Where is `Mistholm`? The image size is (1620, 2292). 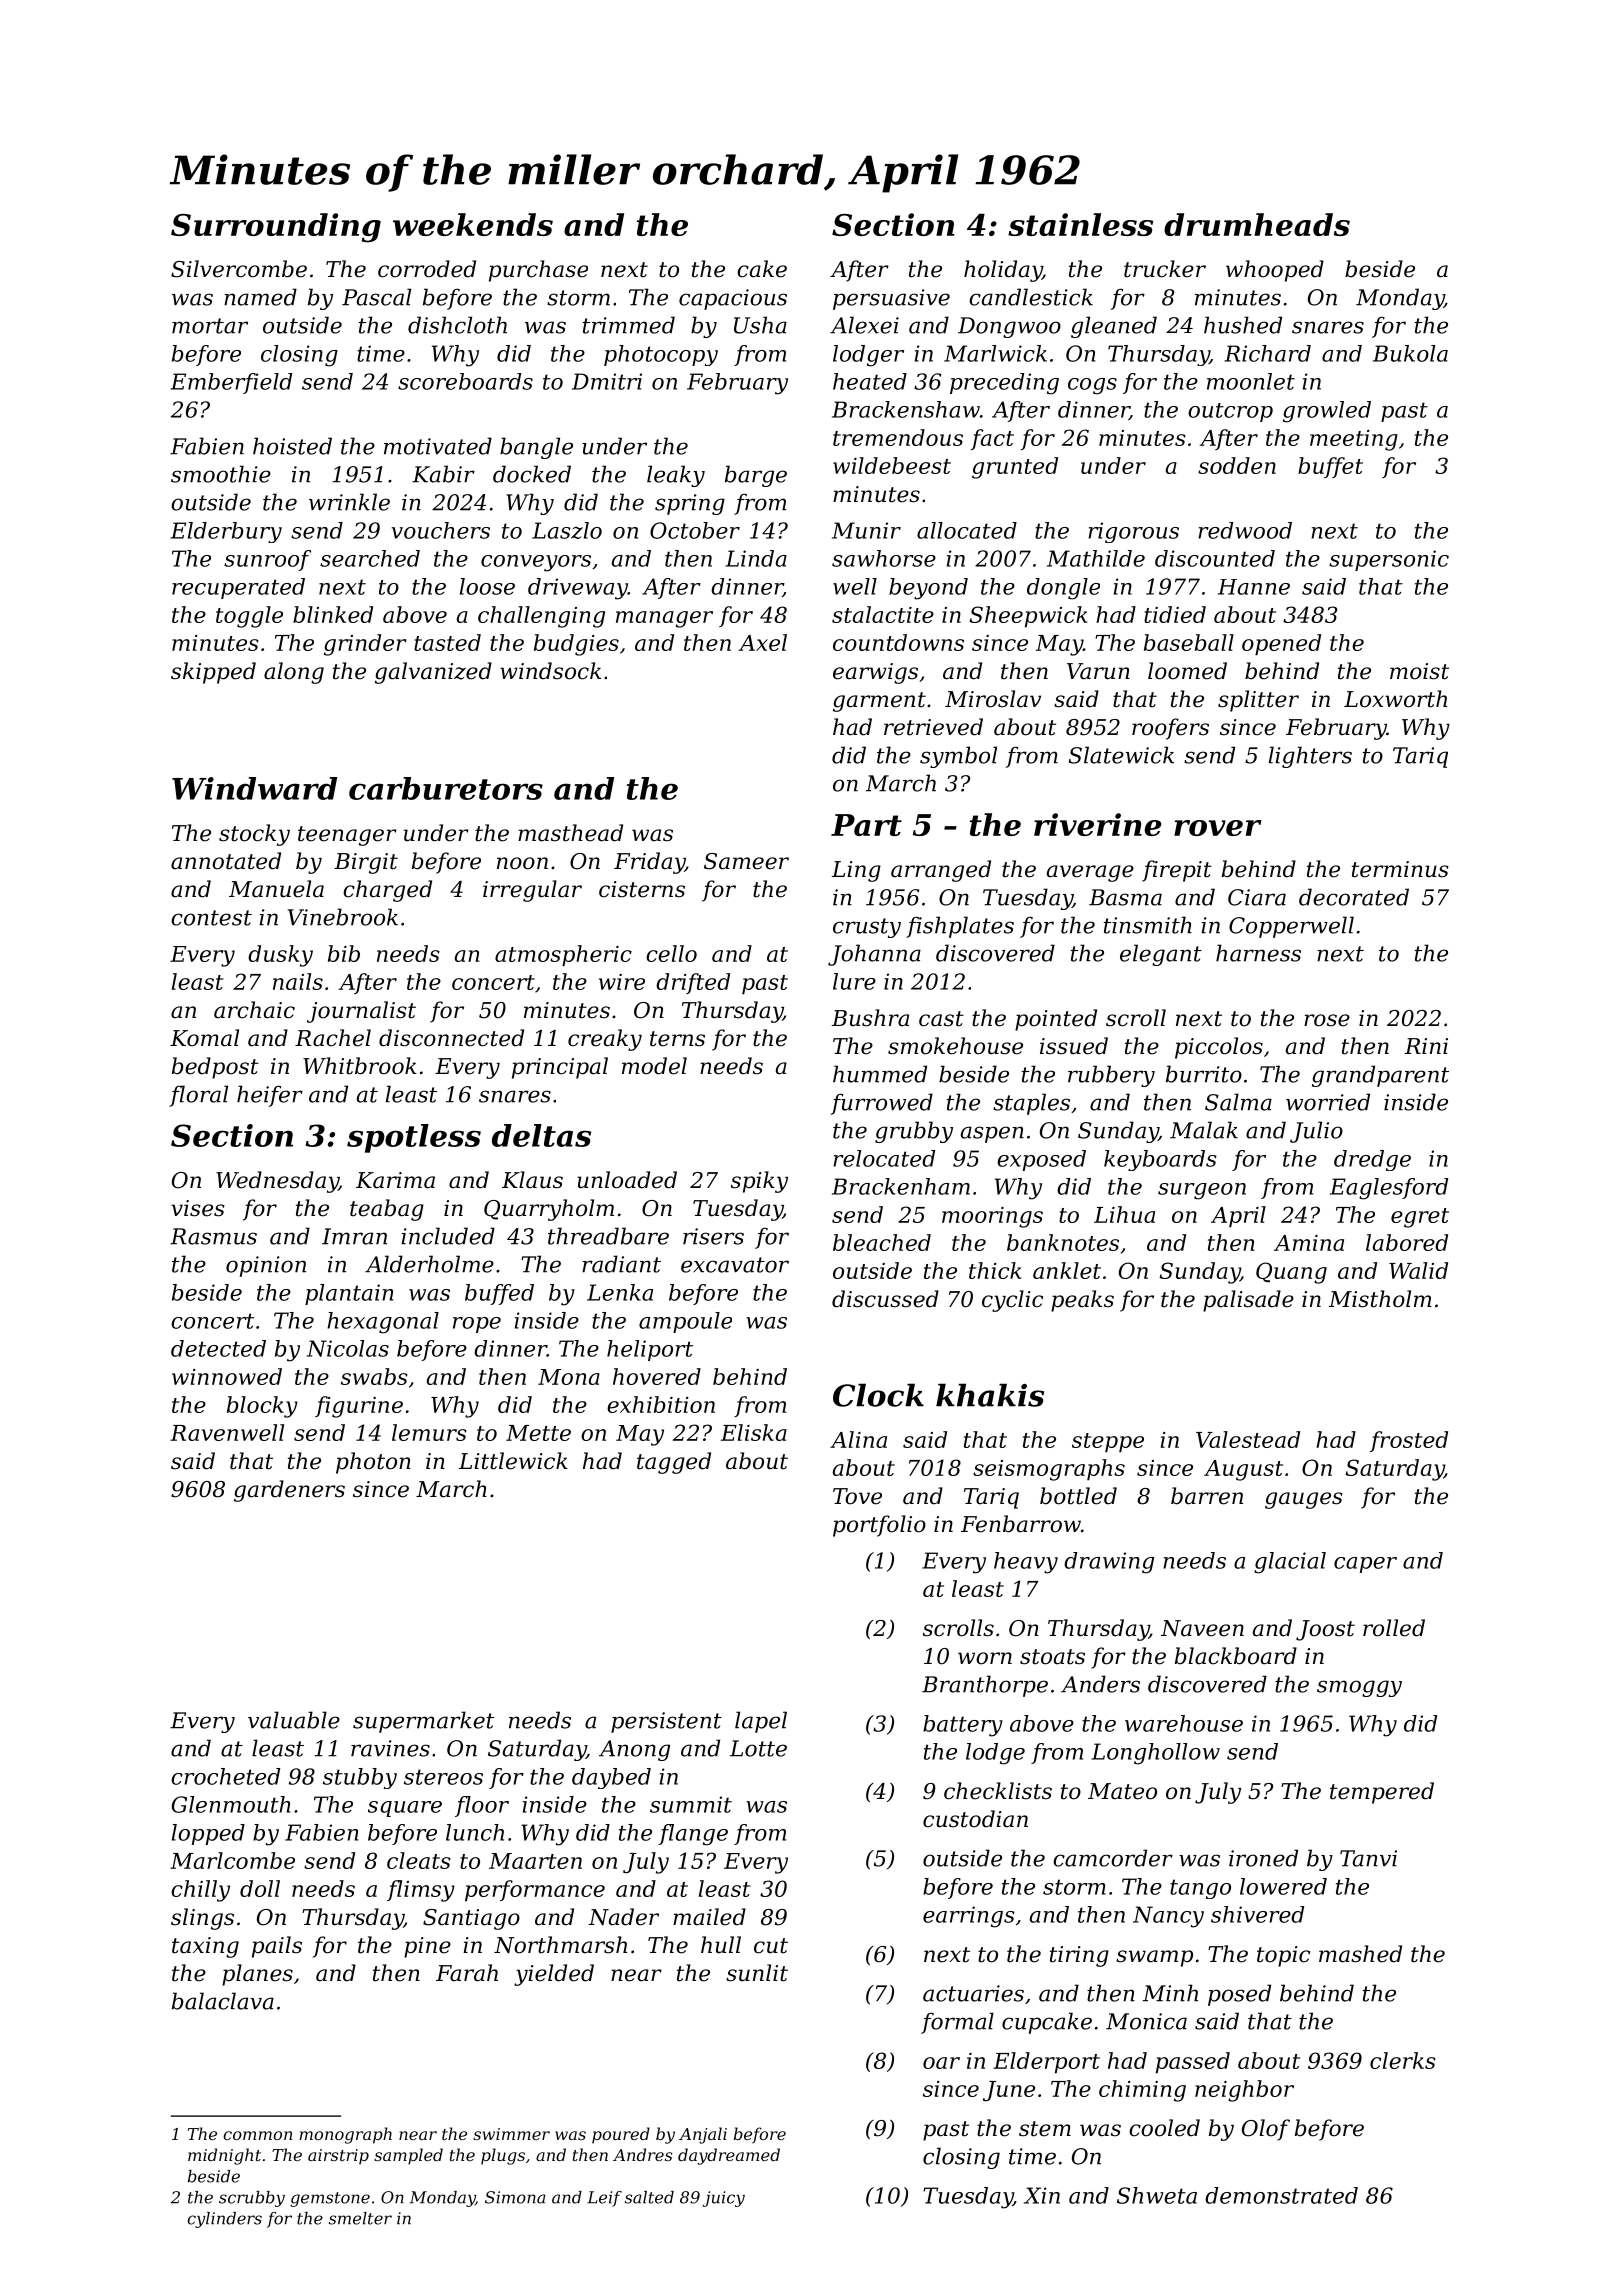 Mistholm is located at coordinates (1380, 1299).
